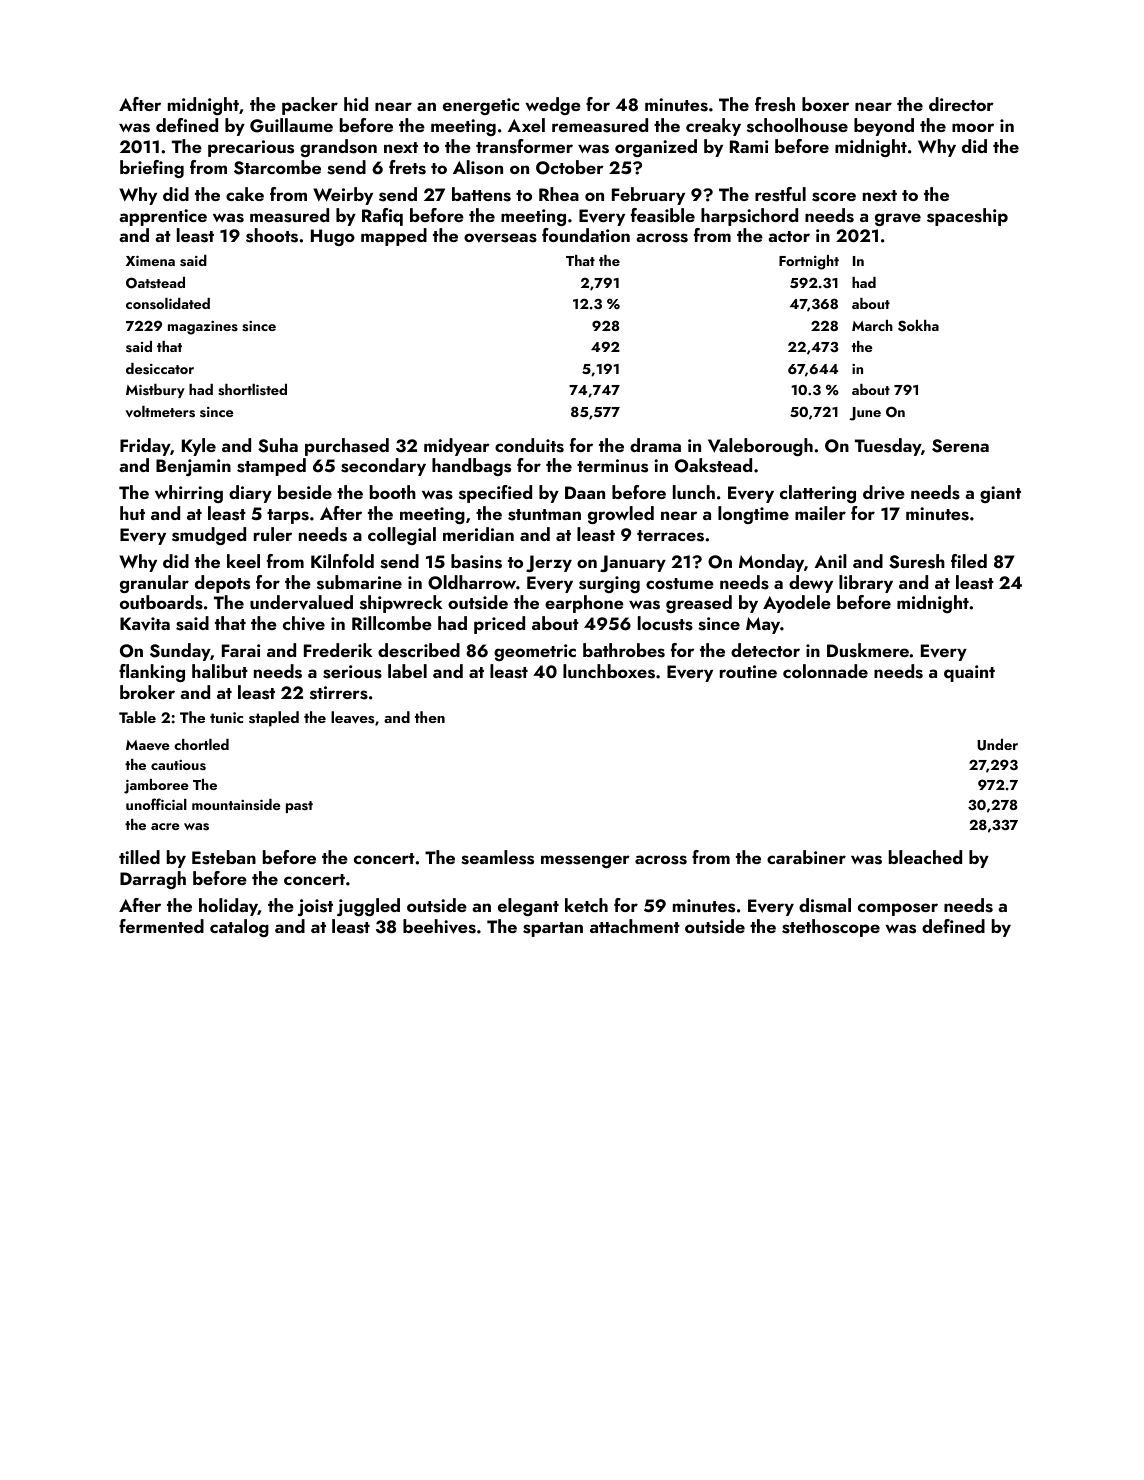 The width and height of the screenshot is (1144, 1480). What do you see at coordinates (291, 125) in the screenshot?
I see `Guillaume` at bounding box center [291, 125].
